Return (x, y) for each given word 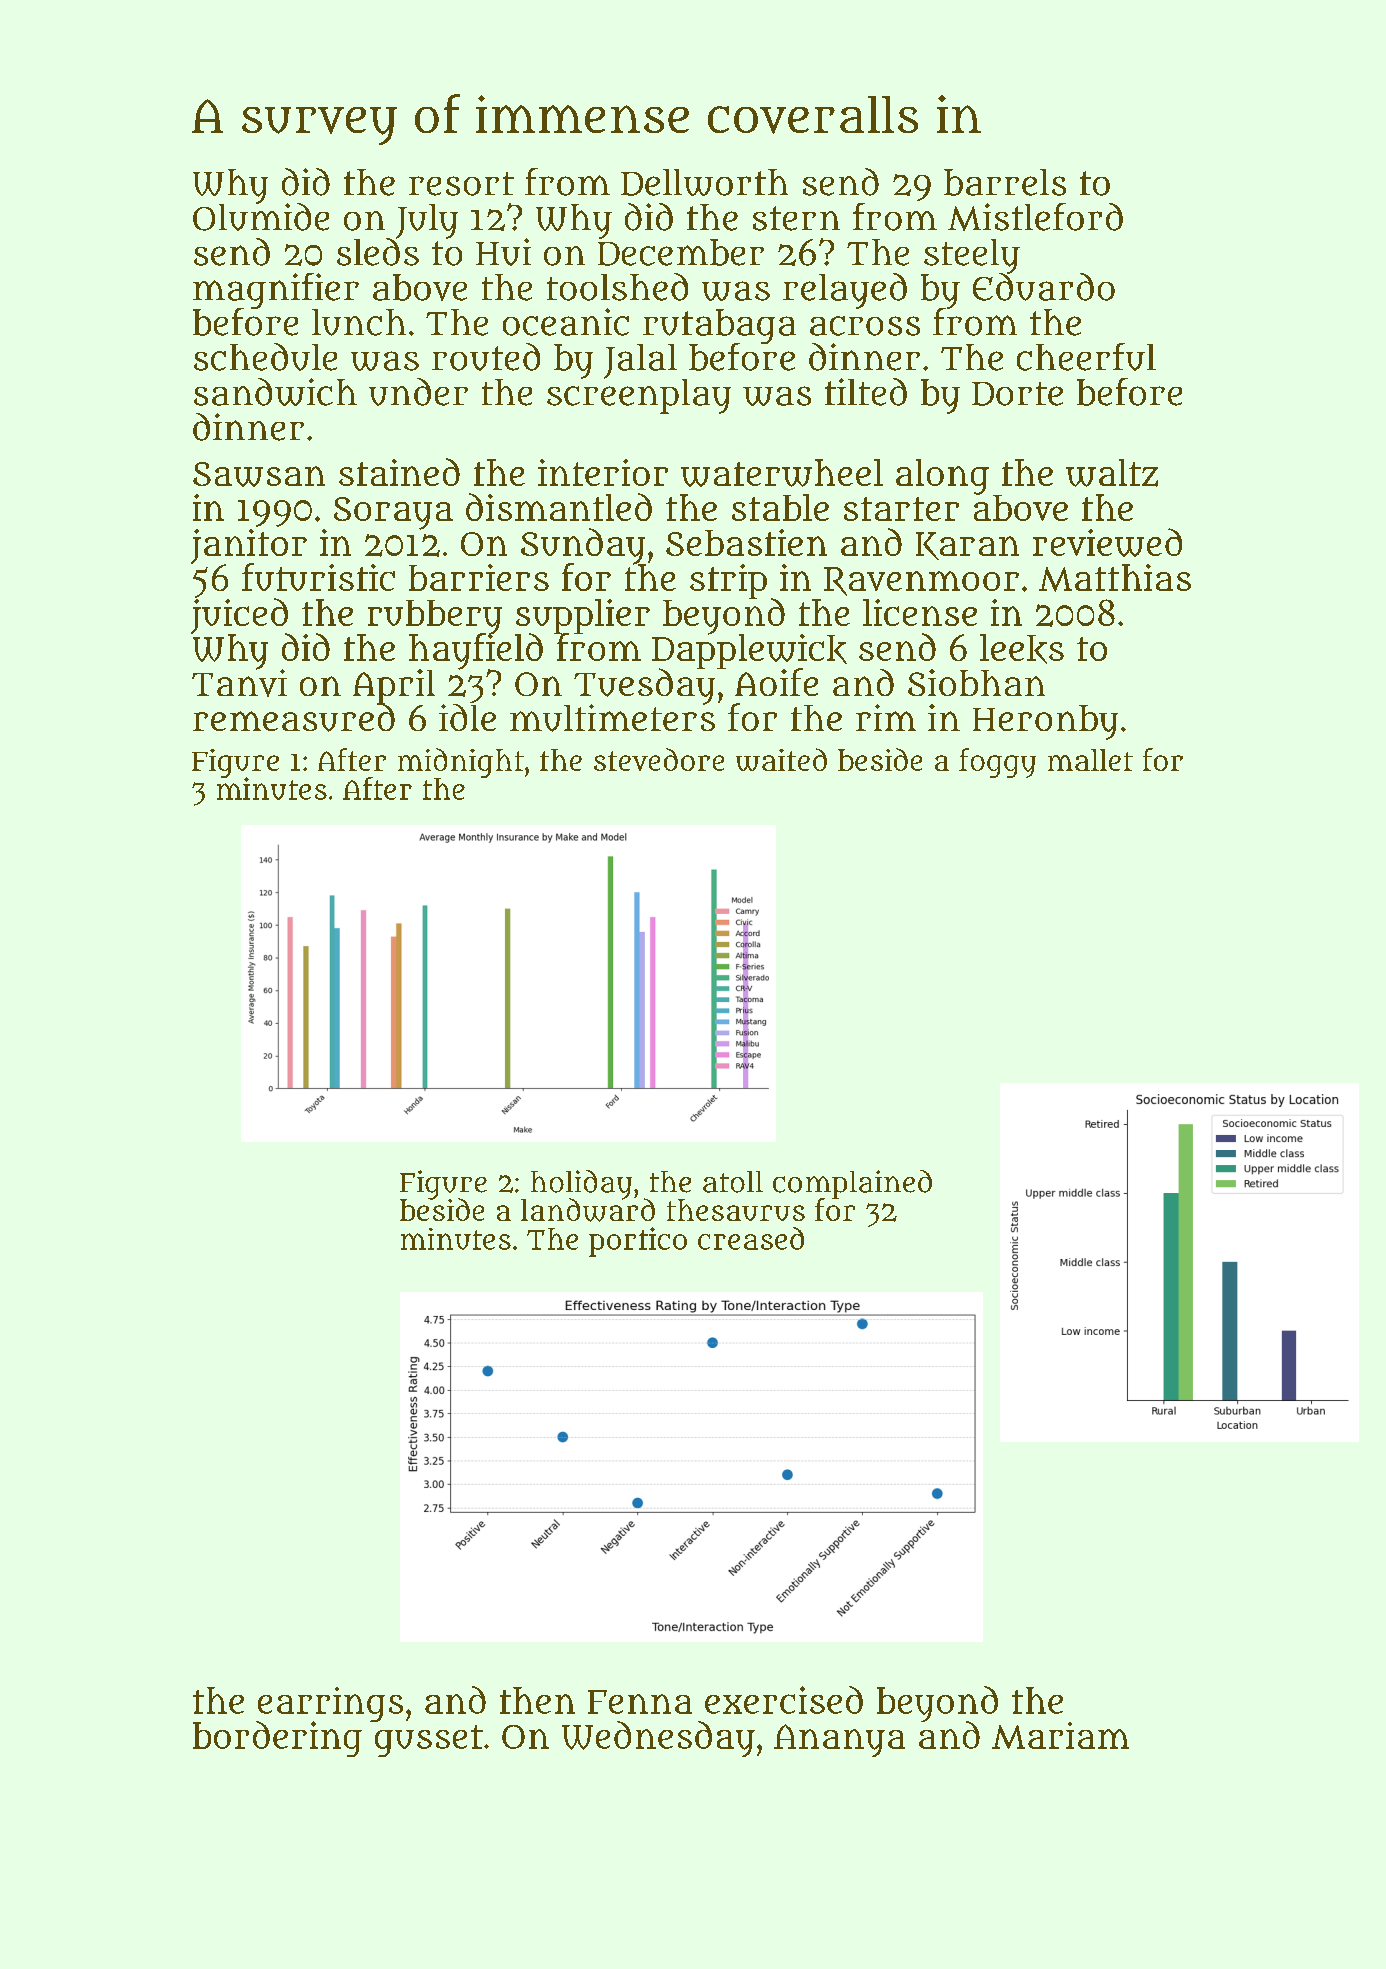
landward (588, 1210)
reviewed (1107, 542)
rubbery (435, 617)
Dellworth (704, 182)
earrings (329, 1704)
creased (751, 1238)
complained (852, 1184)
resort (461, 184)
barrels (1005, 182)
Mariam (1060, 1735)
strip (728, 581)
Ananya (839, 1740)
